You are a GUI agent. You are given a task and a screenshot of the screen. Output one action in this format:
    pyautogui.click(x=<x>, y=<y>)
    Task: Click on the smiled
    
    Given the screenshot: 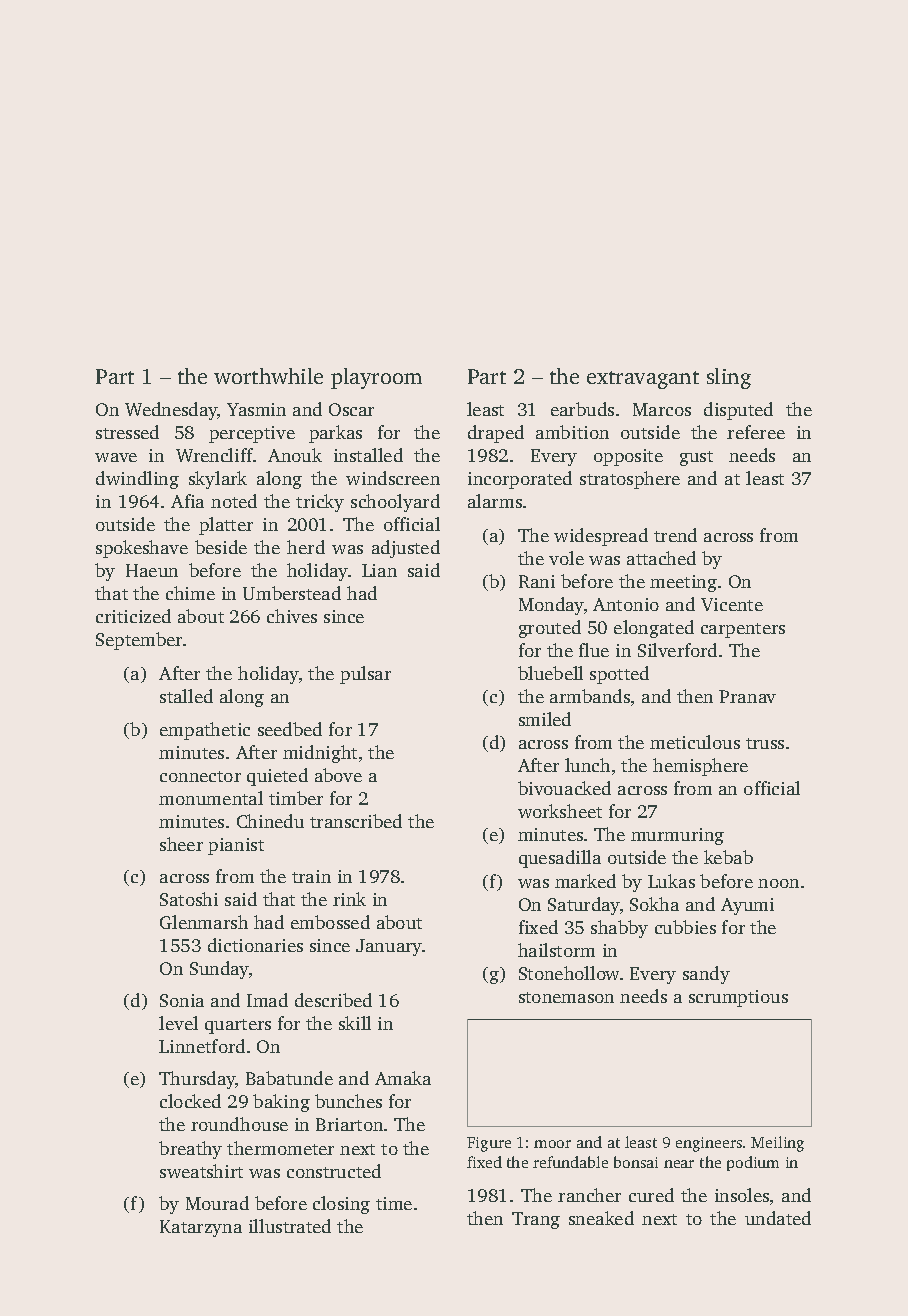 What is the action you would take?
    pyautogui.click(x=545, y=719)
